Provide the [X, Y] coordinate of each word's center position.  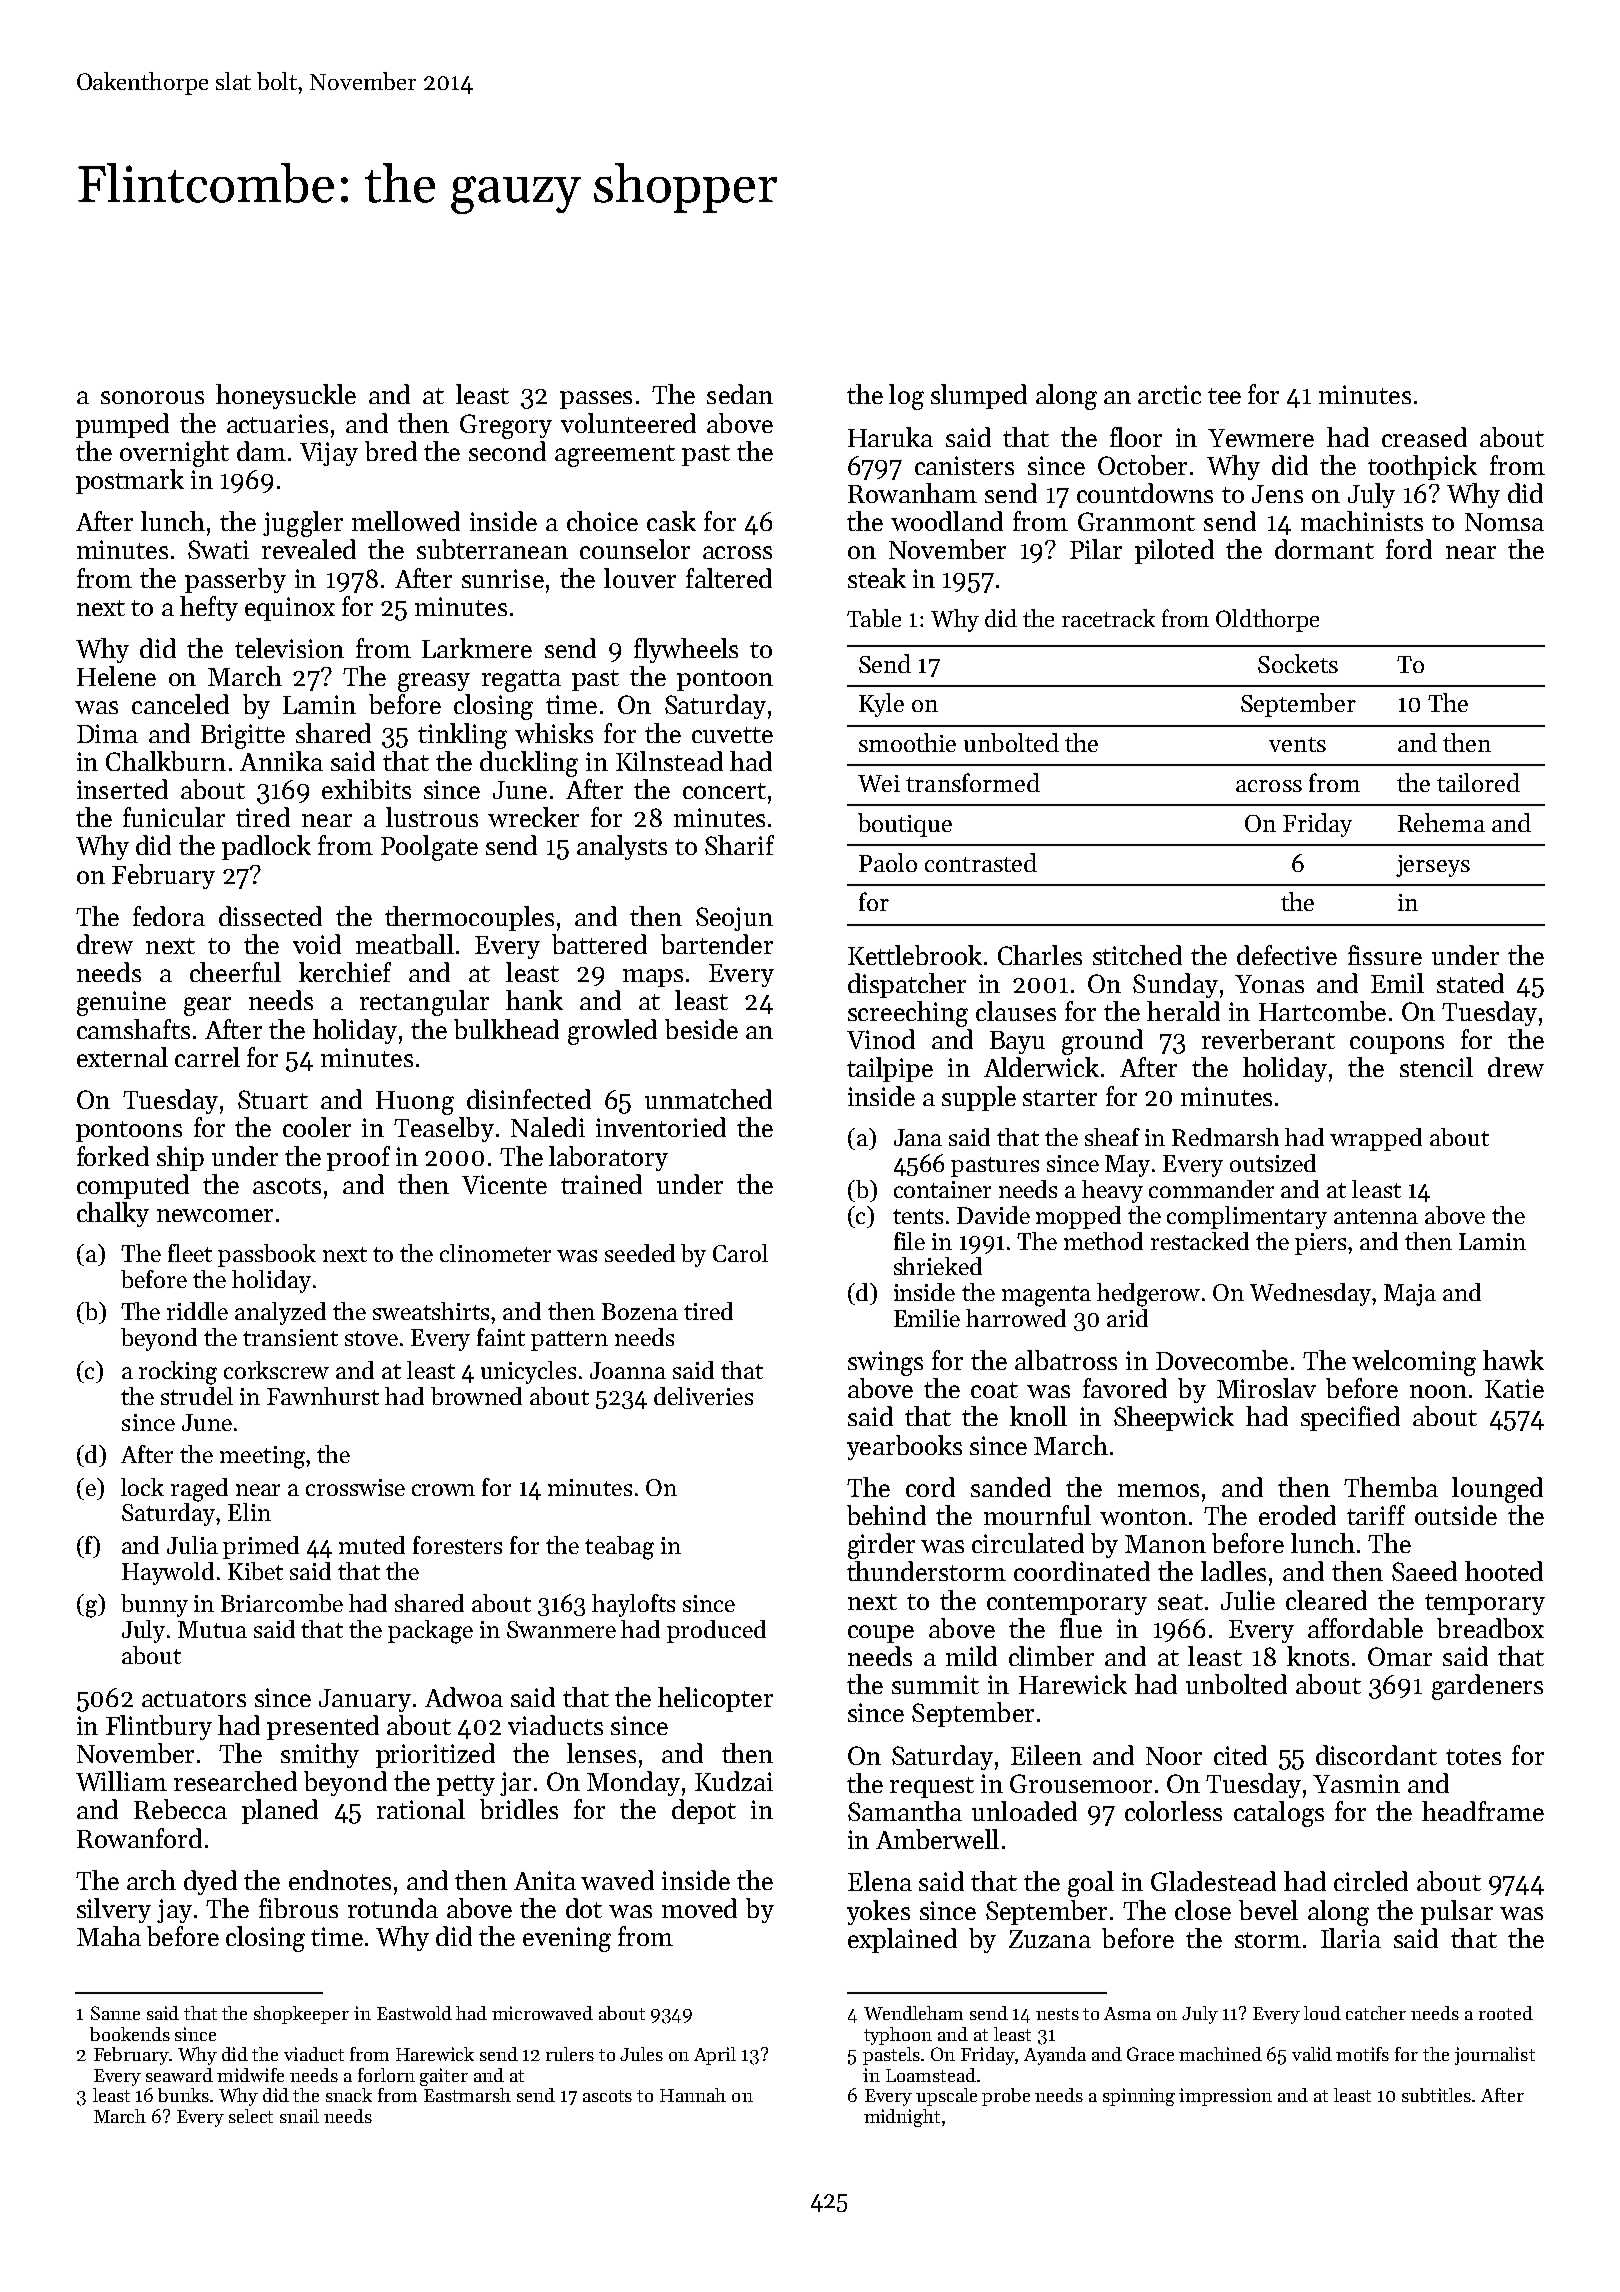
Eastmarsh [467, 2095]
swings [885, 1363]
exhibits [366, 789]
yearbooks [904, 1447]
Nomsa [1504, 522]
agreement [615, 456]
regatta [521, 681]
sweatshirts [431, 1311]
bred [391, 451]
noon [1438, 1391]
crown [443, 1490]
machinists [1362, 521]
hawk [1513, 1360]
